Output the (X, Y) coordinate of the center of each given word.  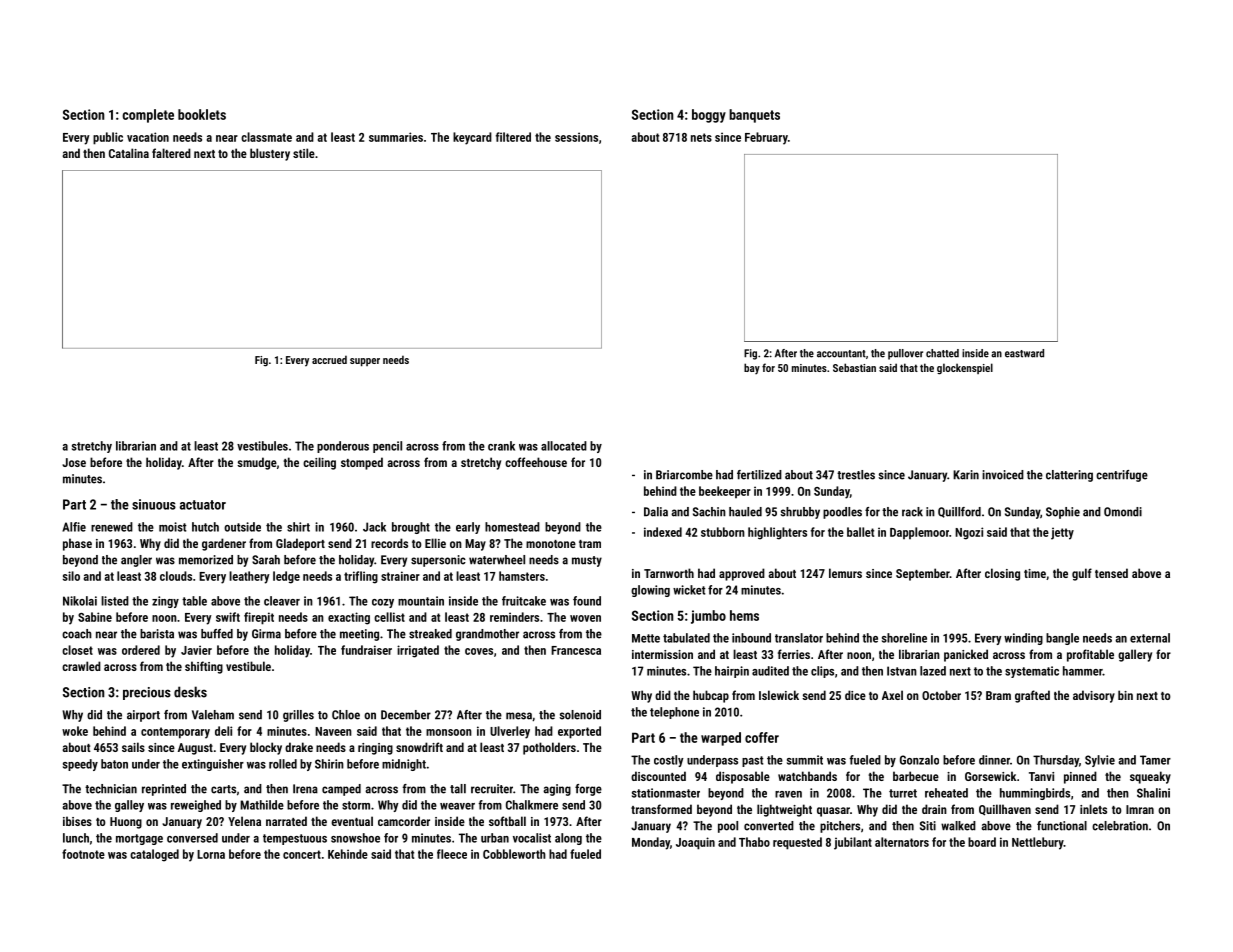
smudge (257, 463)
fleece (452, 854)
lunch (76, 838)
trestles (856, 475)
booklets (202, 114)
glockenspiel (965, 369)
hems (744, 615)
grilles (298, 716)
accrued (329, 359)
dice (855, 695)
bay (752, 369)
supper (365, 362)
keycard (472, 138)
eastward (1024, 353)
